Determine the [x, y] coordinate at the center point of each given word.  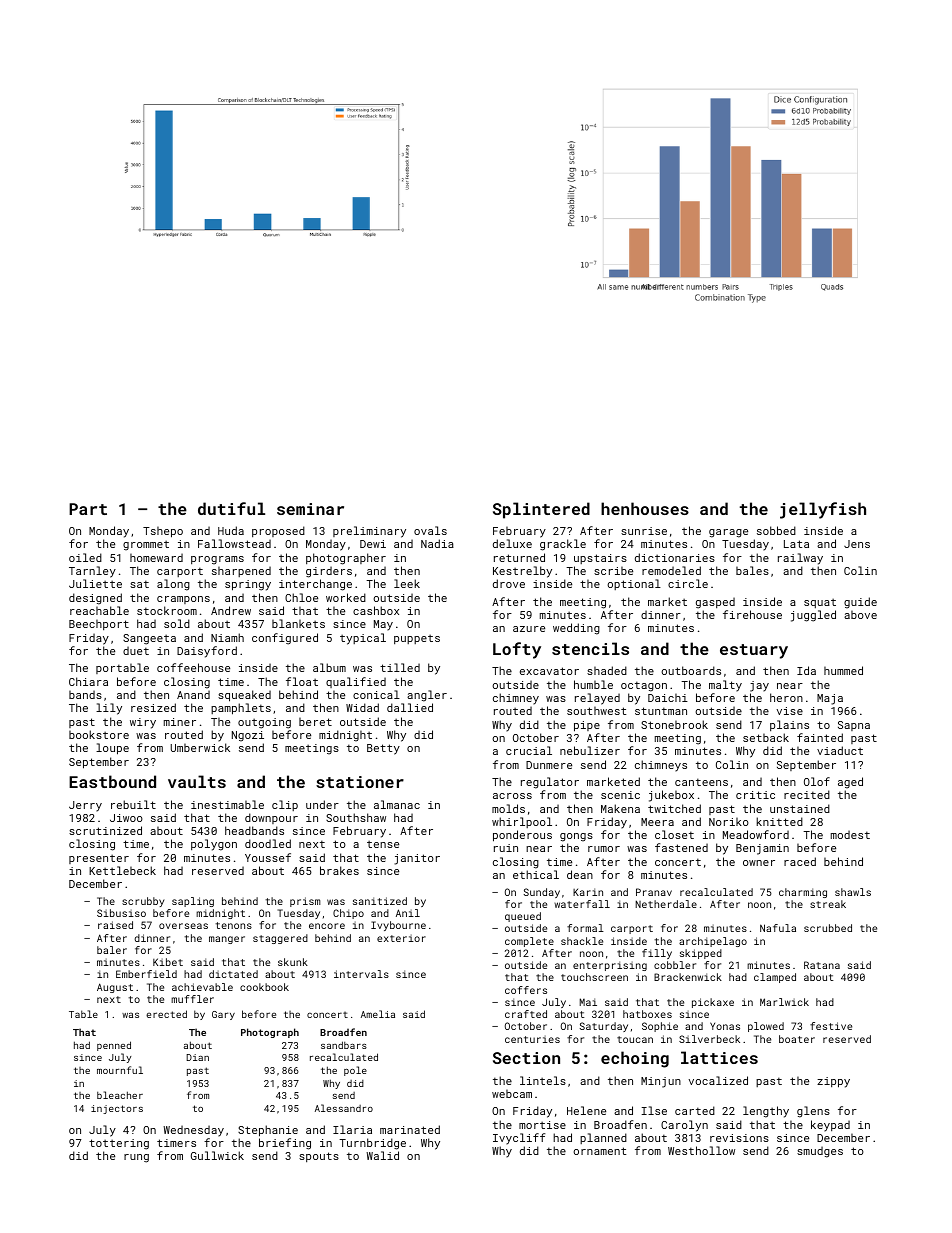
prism [305, 902]
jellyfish [823, 510]
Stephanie [268, 1131]
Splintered [541, 510]
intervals [361, 974]
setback [766, 737]
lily [109, 709]
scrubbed [828, 928]
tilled [400, 667]
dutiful [231, 508]
